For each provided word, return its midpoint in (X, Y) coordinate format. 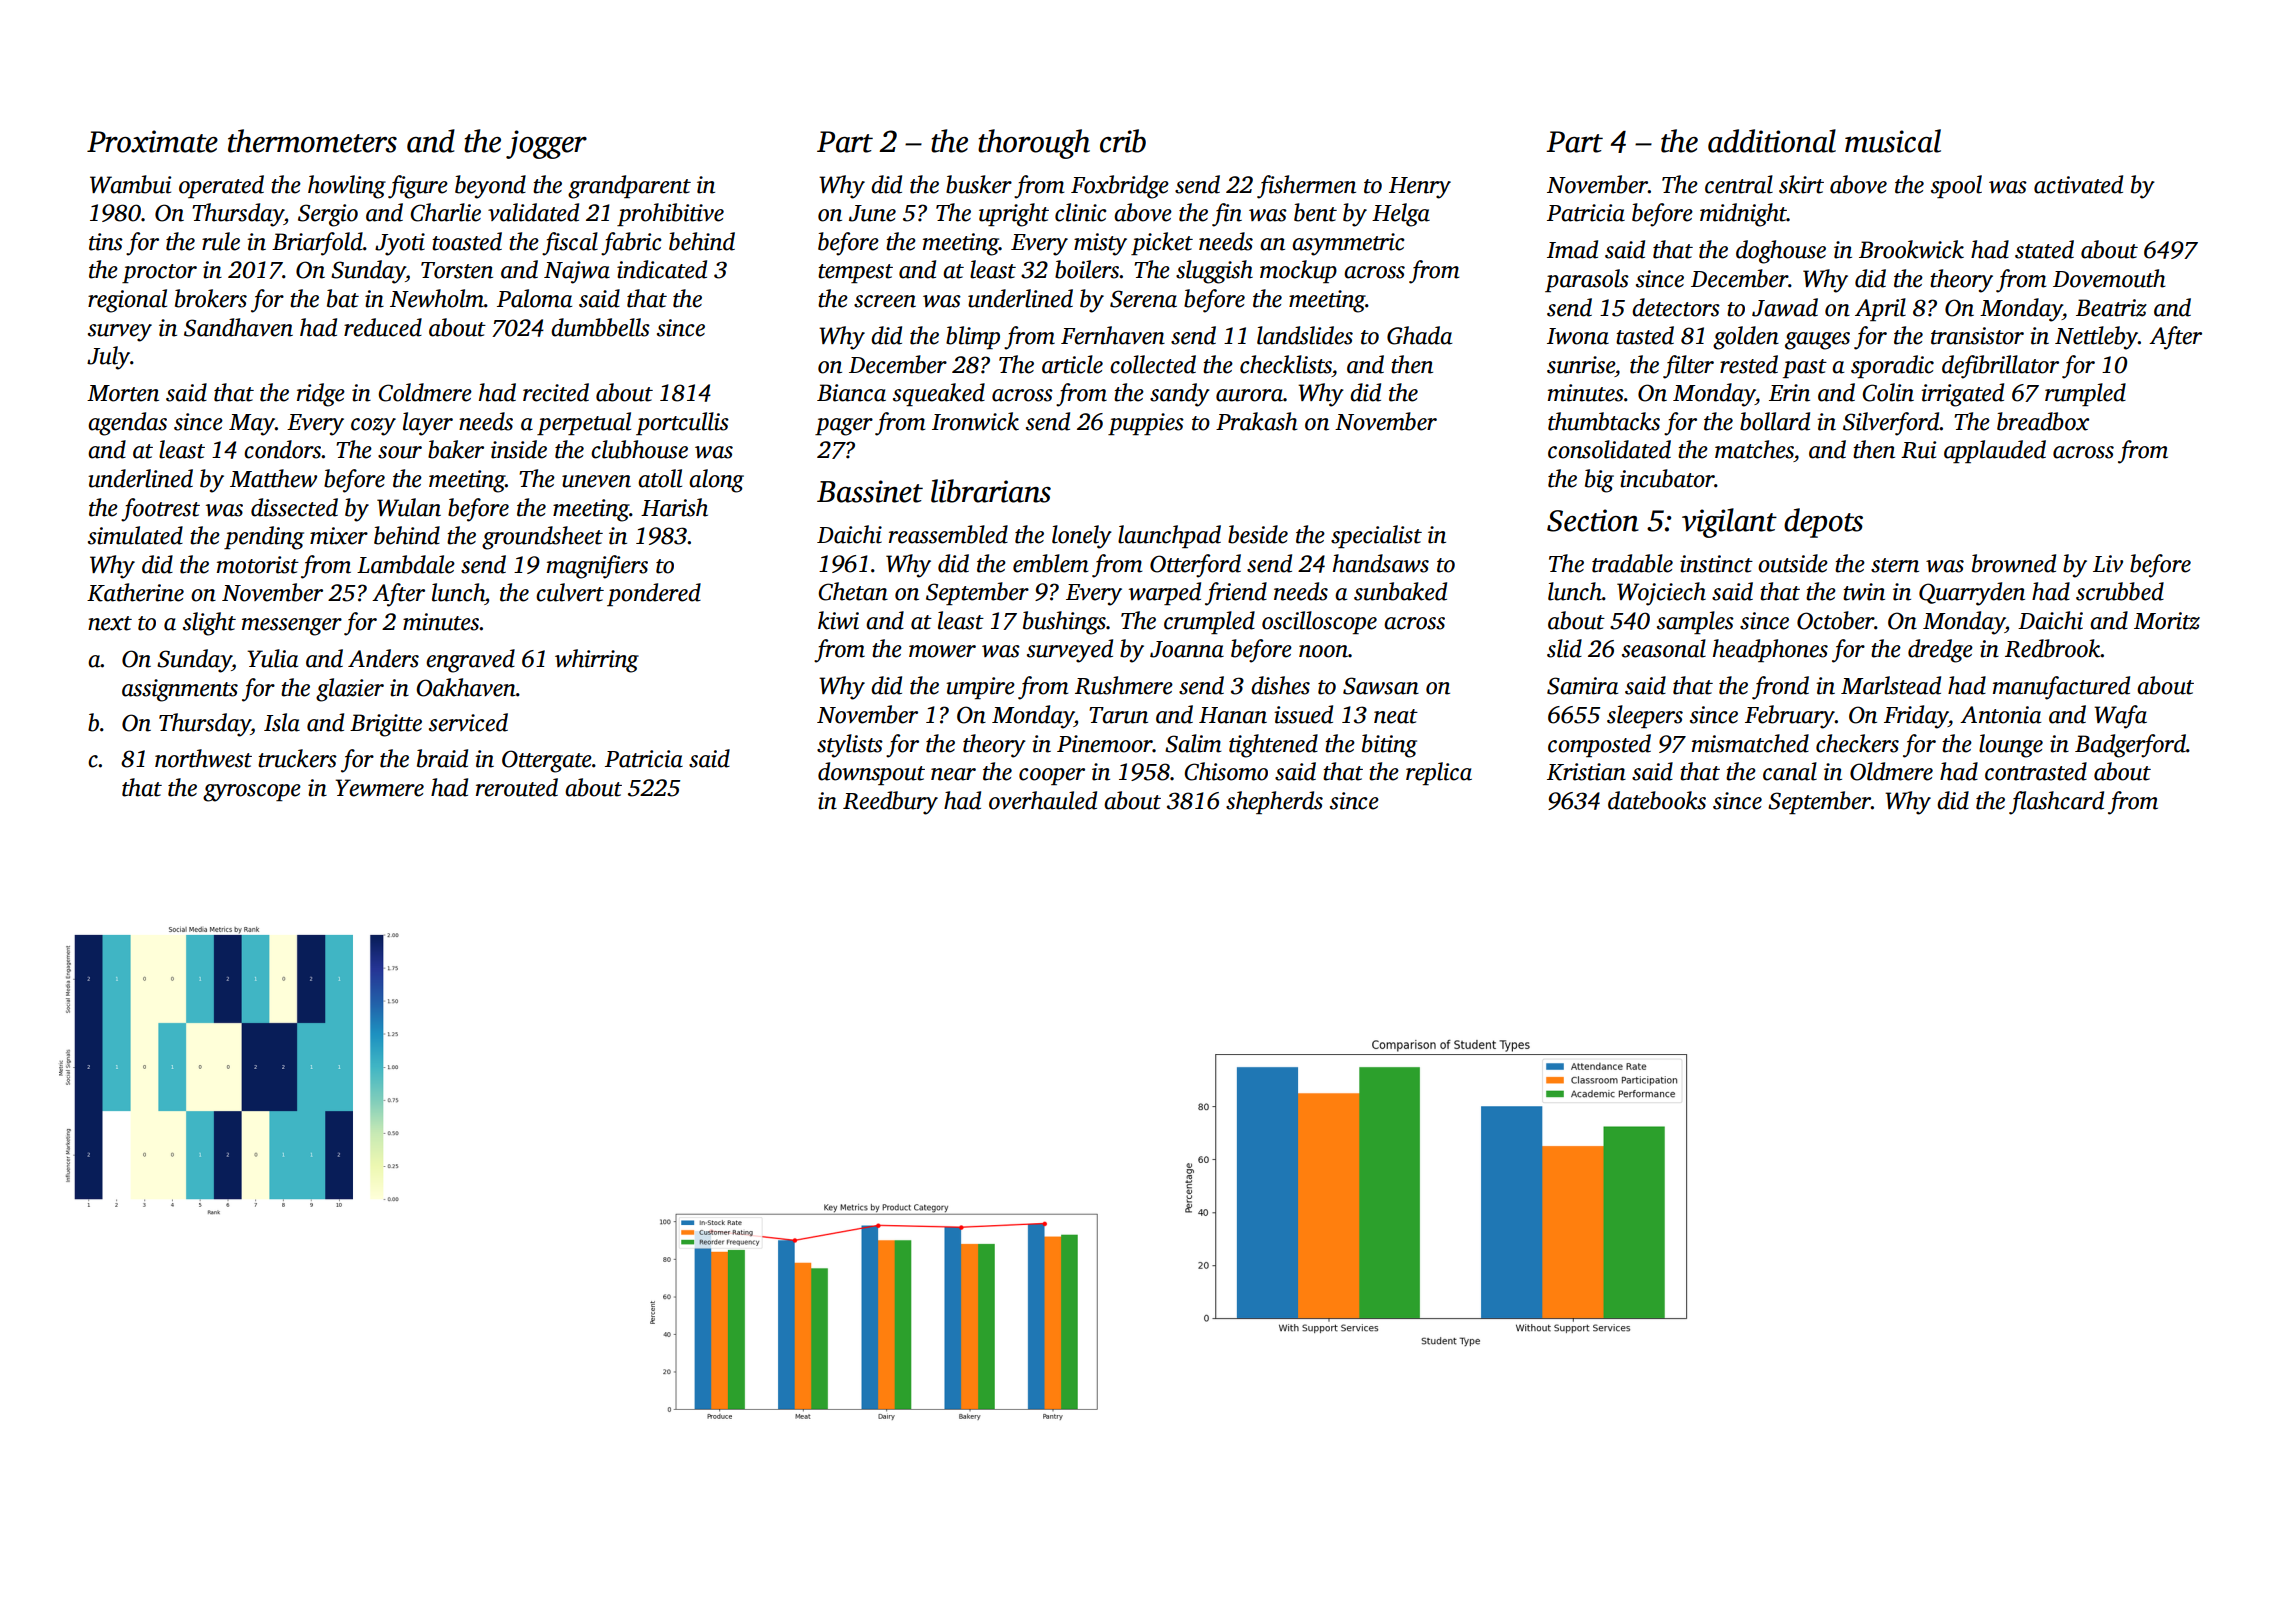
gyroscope (252, 793)
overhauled (1043, 800)
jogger (546, 144)
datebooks (1657, 800)
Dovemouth (2109, 278)
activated (2078, 184)
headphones (1770, 650)
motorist (258, 565)
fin (1227, 215)
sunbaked (1400, 591)
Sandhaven (238, 327)
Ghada (1419, 335)
